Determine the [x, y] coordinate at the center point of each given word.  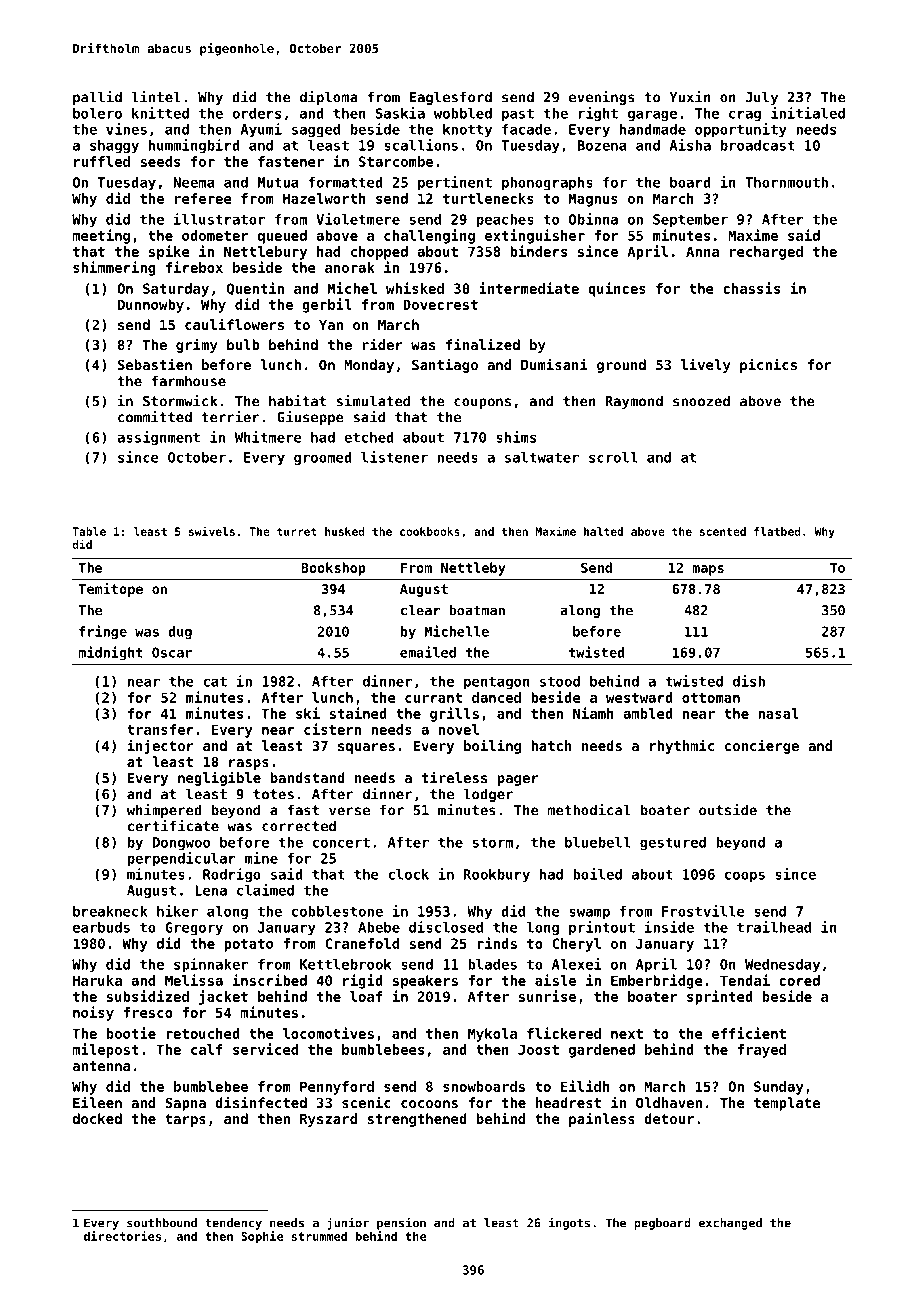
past [518, 114]
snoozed [701, 401]
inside [669, 927]
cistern [332, 729]
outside [728, 810]
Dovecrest [440, 304]
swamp [589, 914]
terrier [230, 417]
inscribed [270, 980]
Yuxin [690, 97]
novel [459, 729]
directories [122, 1236]
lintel [156, 97]
